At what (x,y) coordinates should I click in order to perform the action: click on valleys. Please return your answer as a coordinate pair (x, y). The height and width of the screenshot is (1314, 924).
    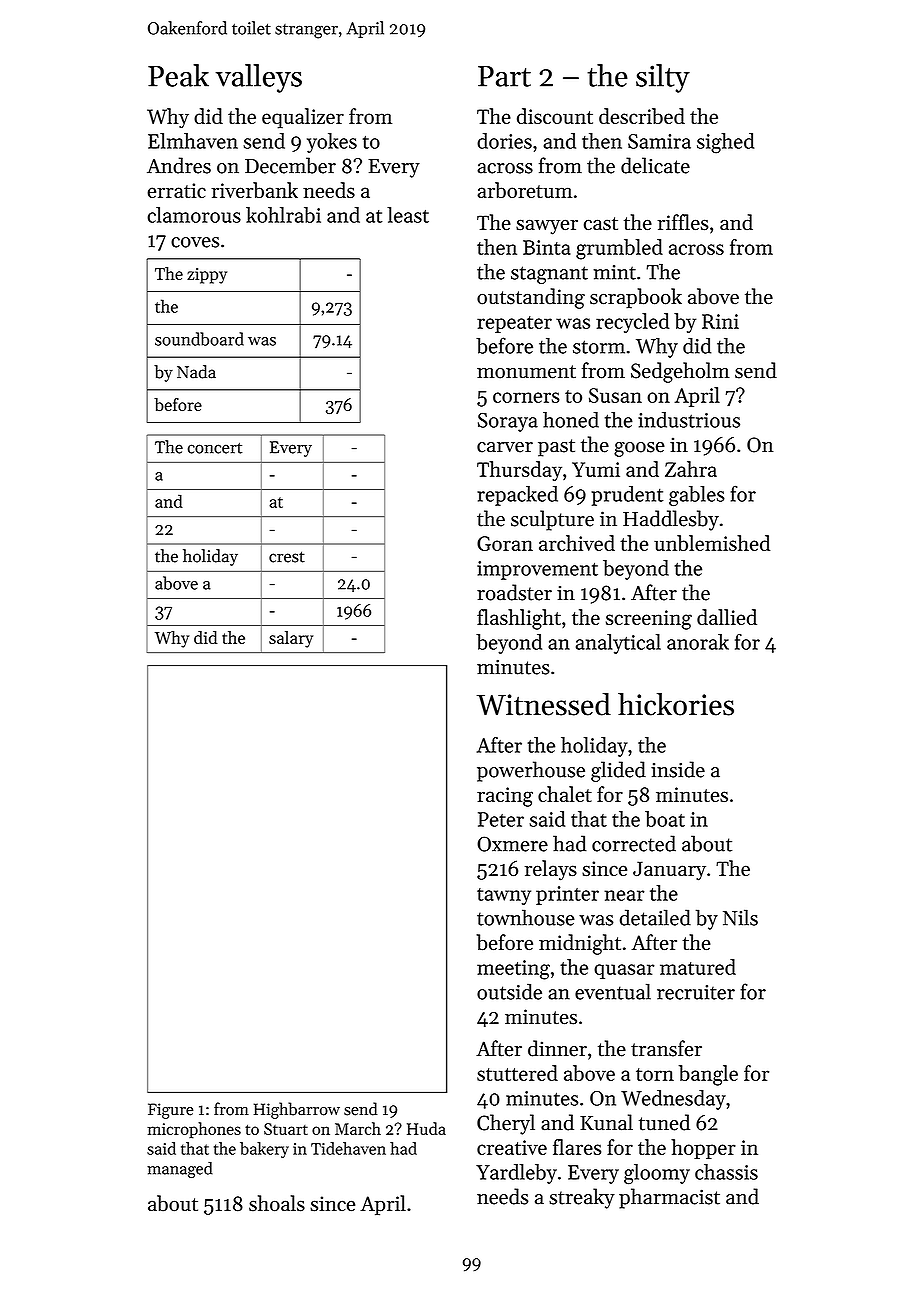
    Looking at the image, I should click on (259, 78).
